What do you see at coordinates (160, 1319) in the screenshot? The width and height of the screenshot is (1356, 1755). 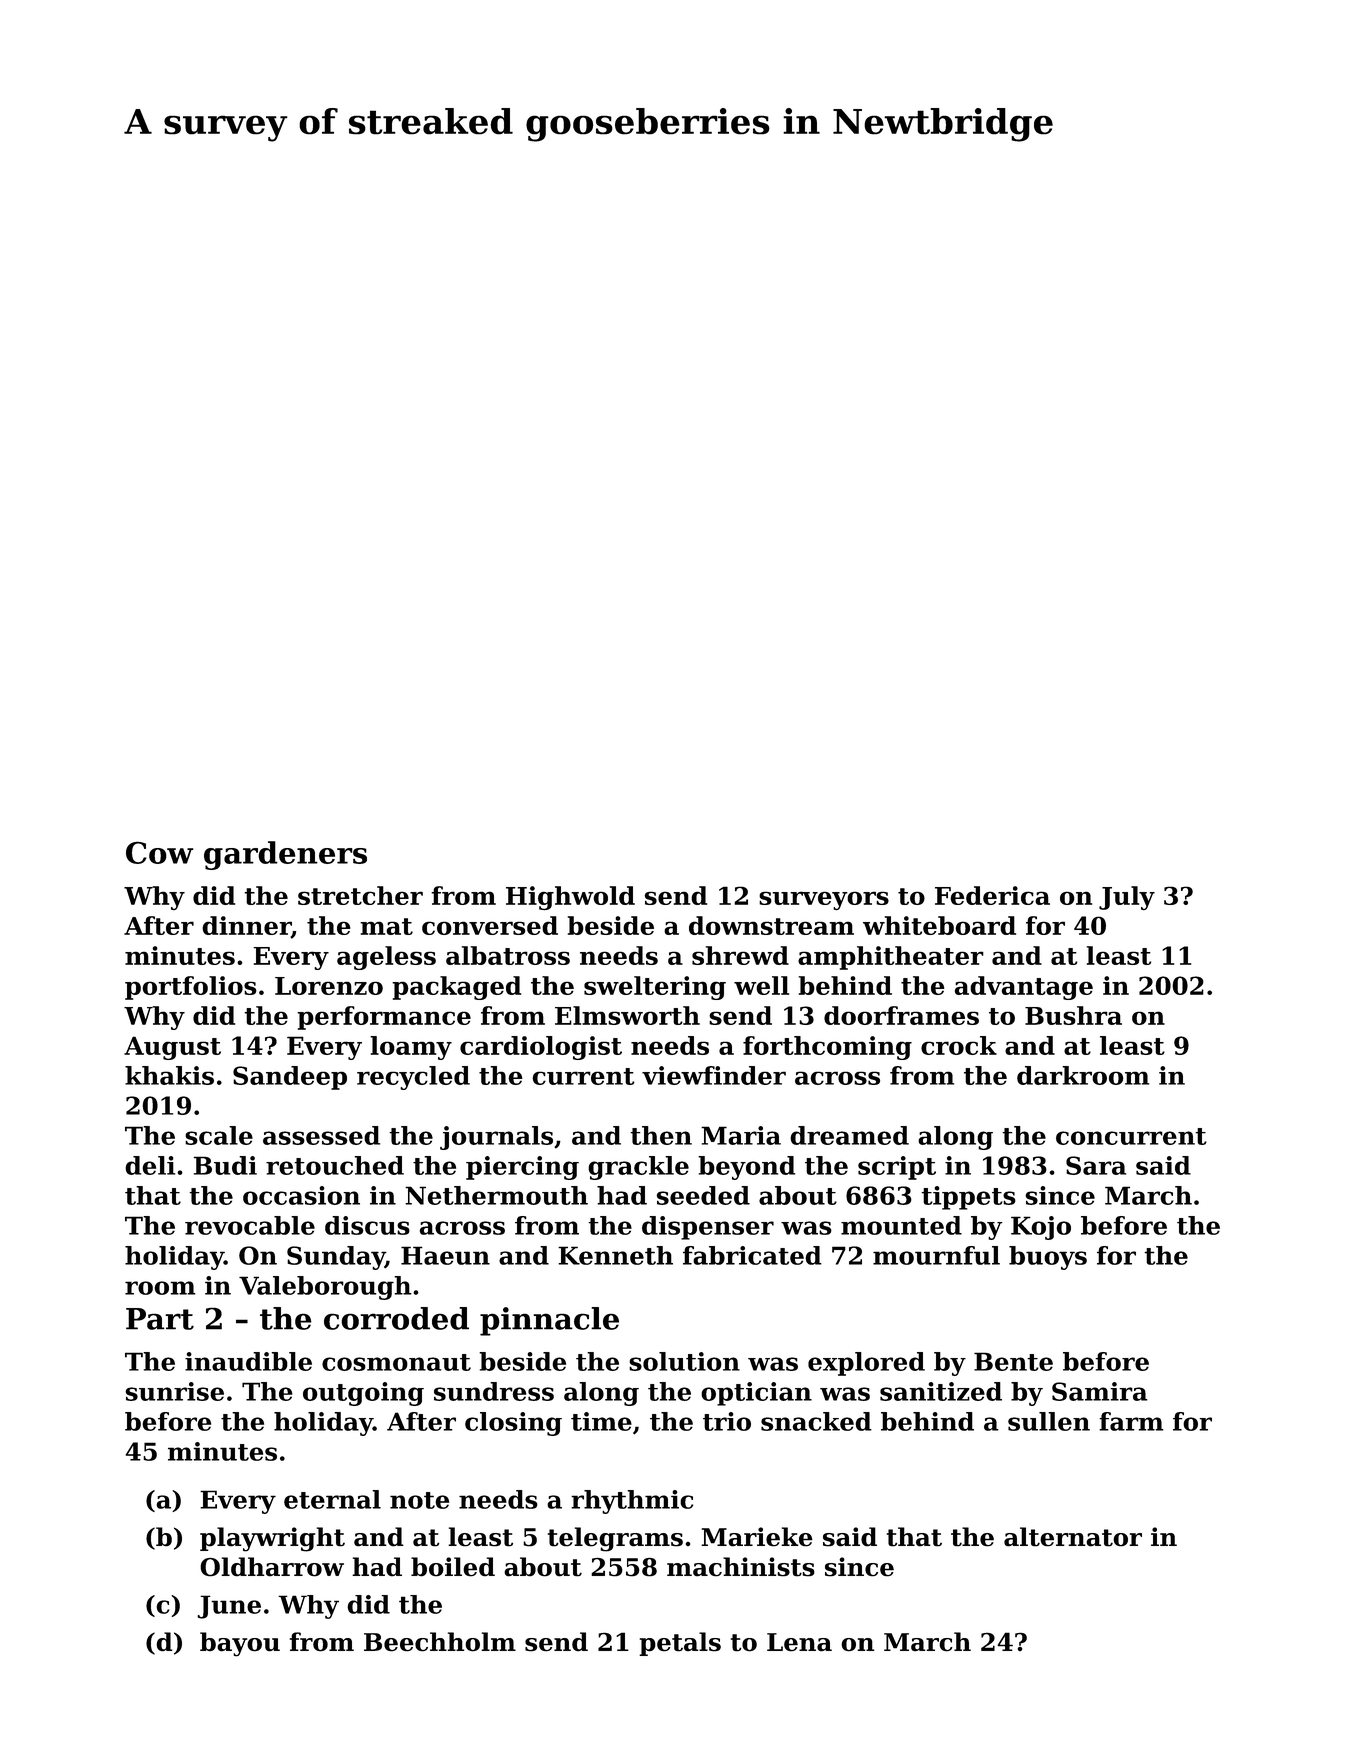 I see `Part` at bounding box center [160, 1319].
